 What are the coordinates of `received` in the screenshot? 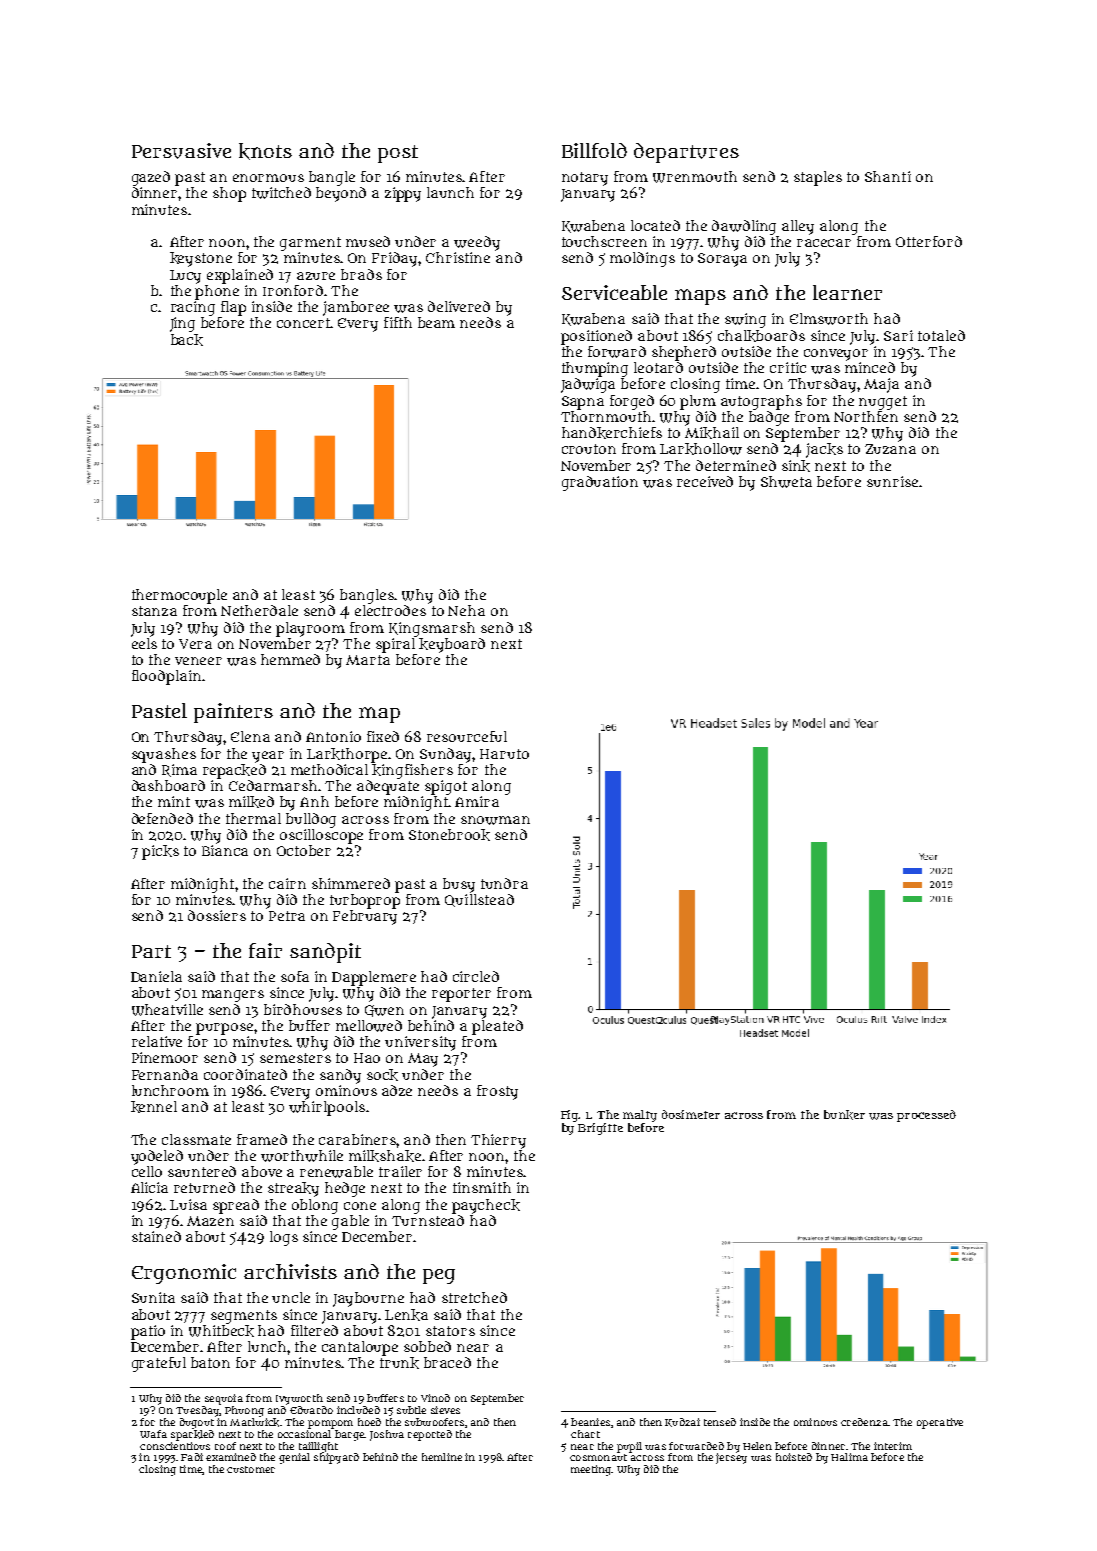 It's located at (705, 481).
